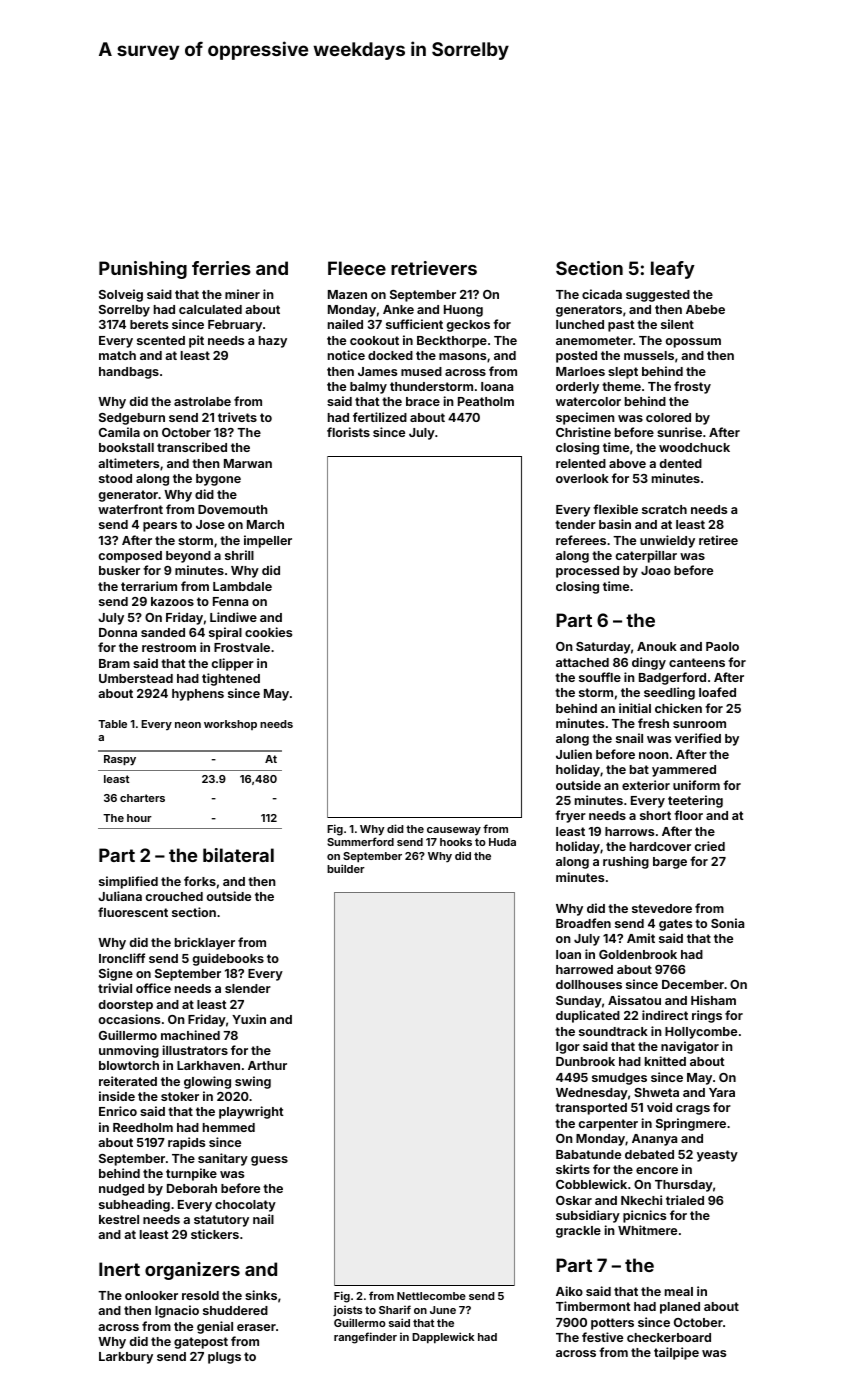  Describe the element at coordinates (357, 268) in the document. I see `Fleece` at that location.
